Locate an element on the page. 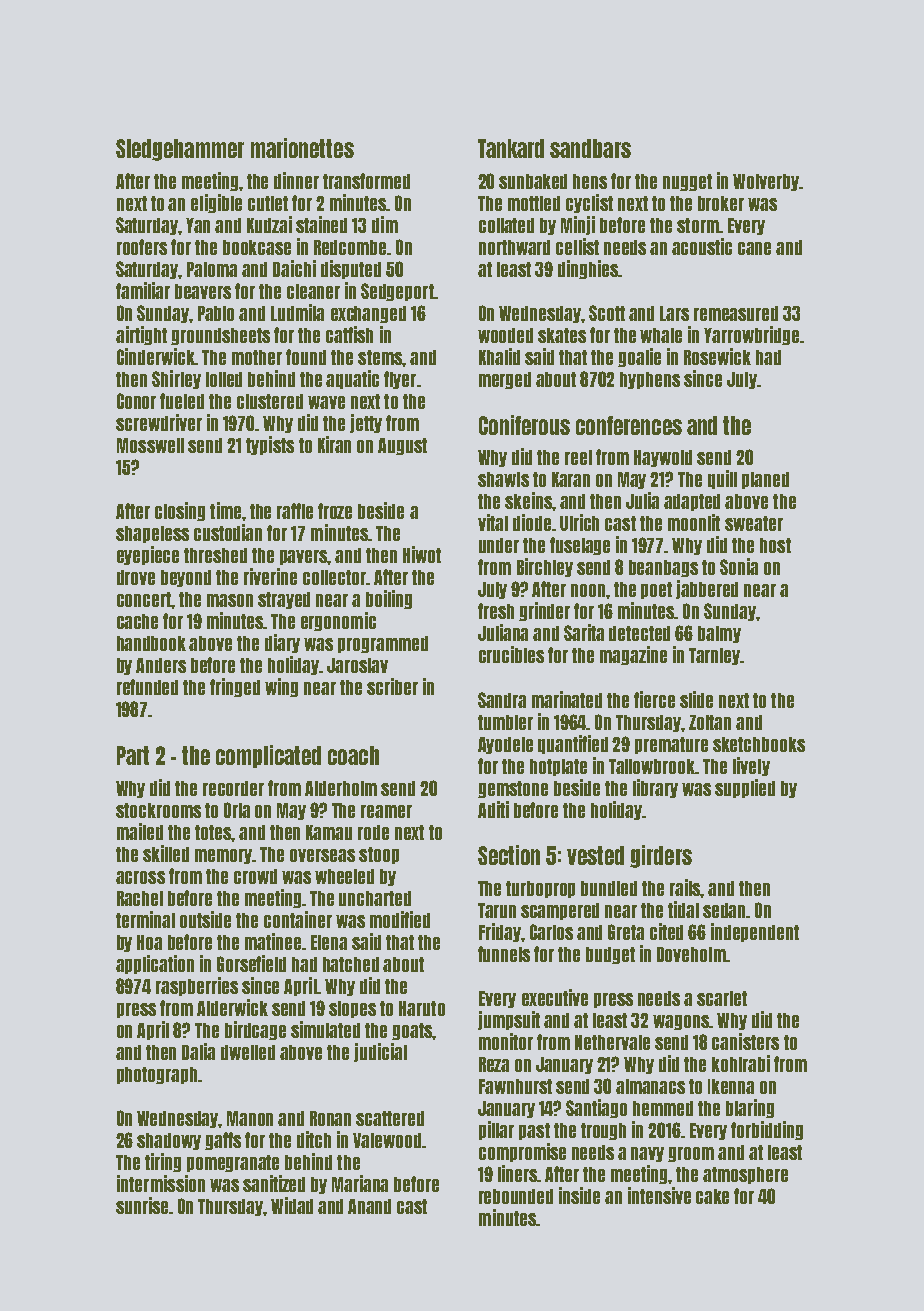  sandbars is located at coordinates (590, 148).
